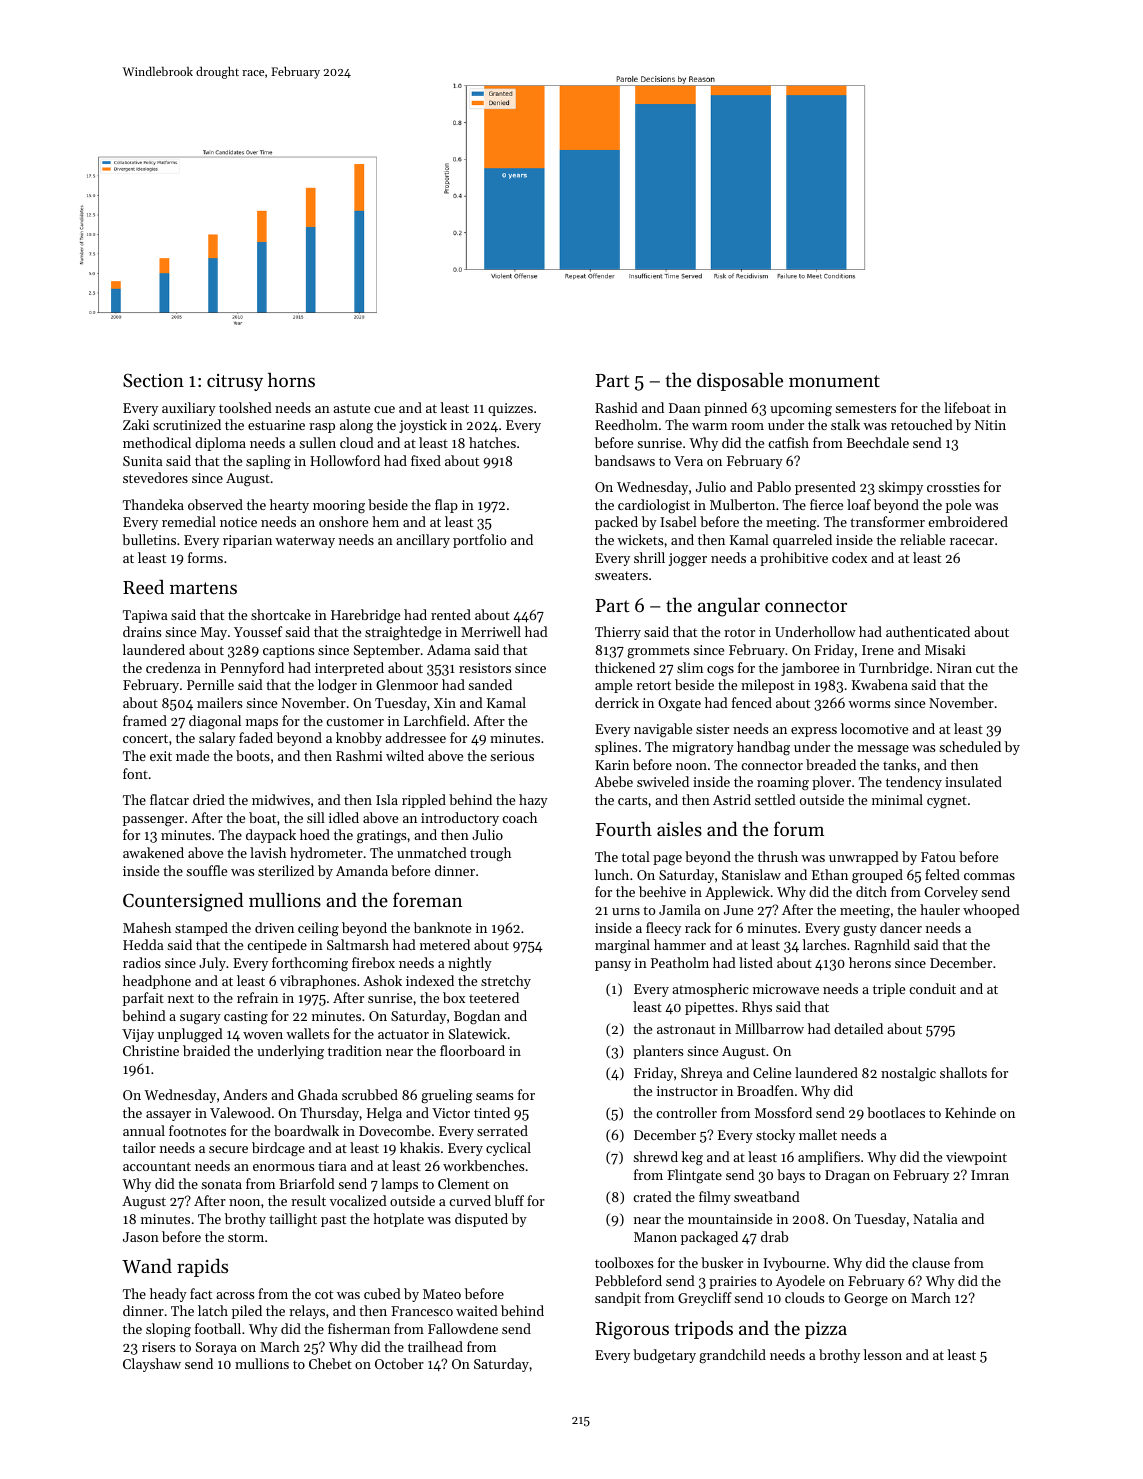  What do you see at coordinates (359, 739) in the image?
I see `knobby` at bounding box center [359, 739].
